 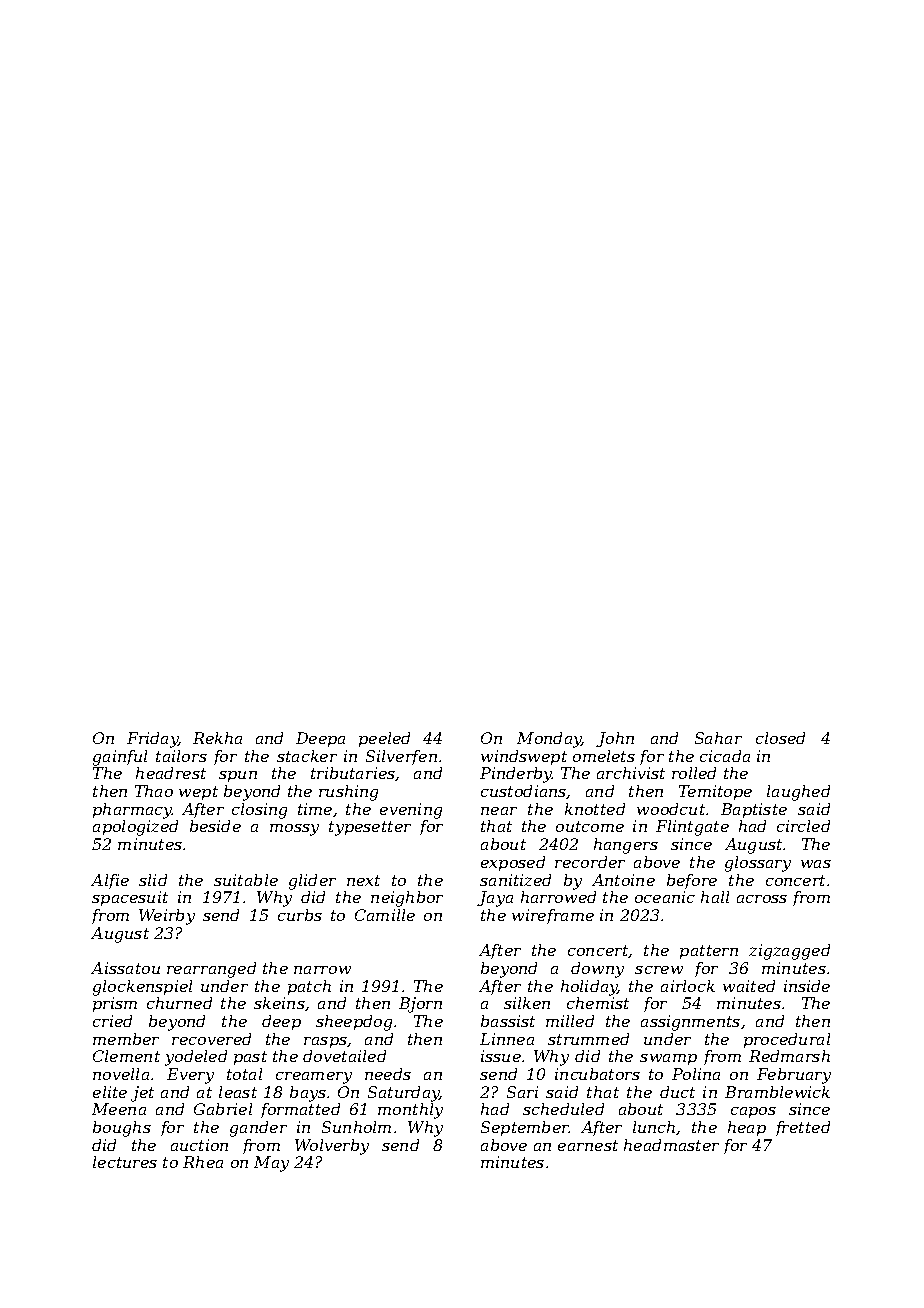 I want to click on earnest, so click(x=588, y=1145).
